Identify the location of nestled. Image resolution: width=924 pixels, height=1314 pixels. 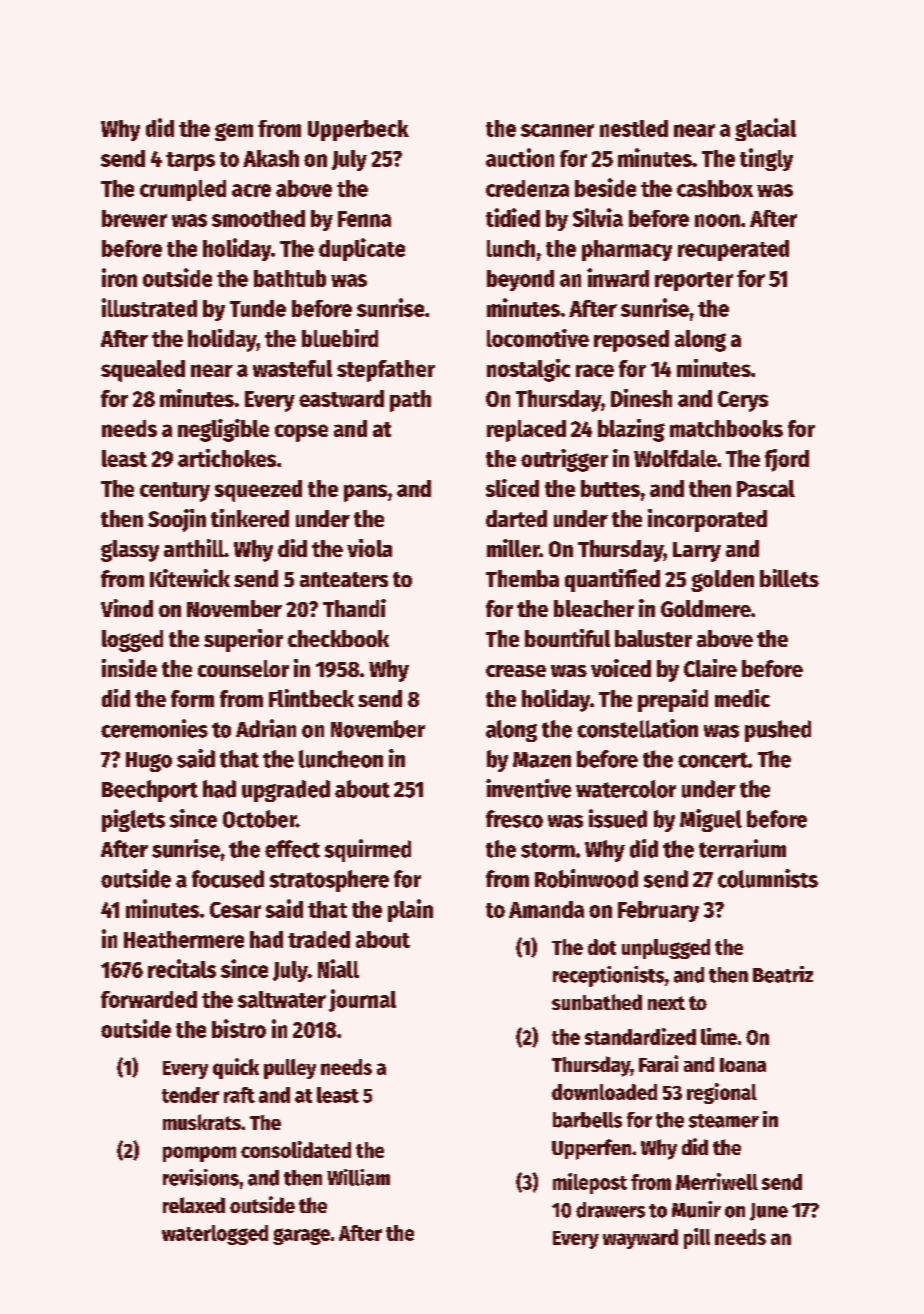
(634, 128).
